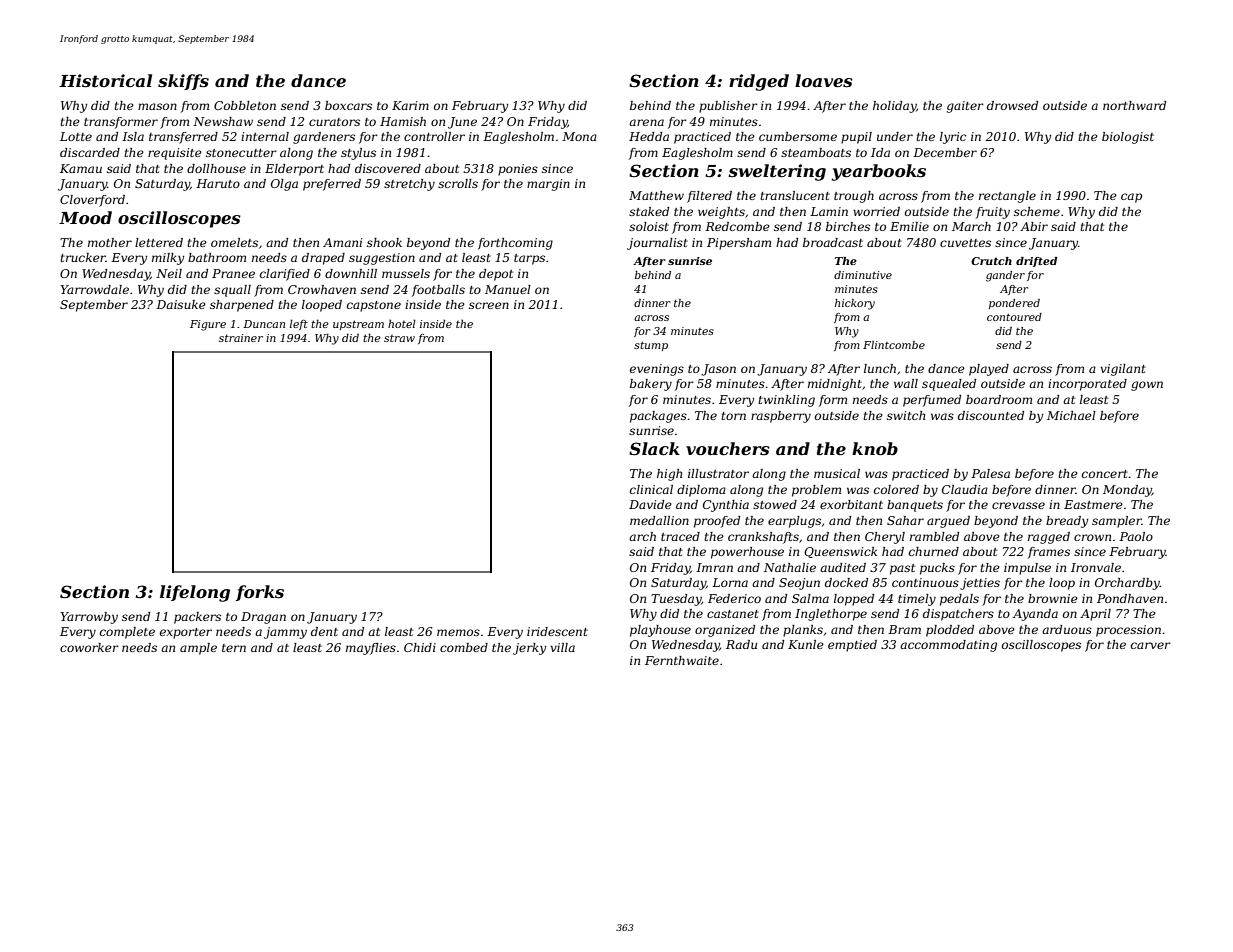 The image size is (1233, 952). I want to click on hickory, so click(855, 304).
